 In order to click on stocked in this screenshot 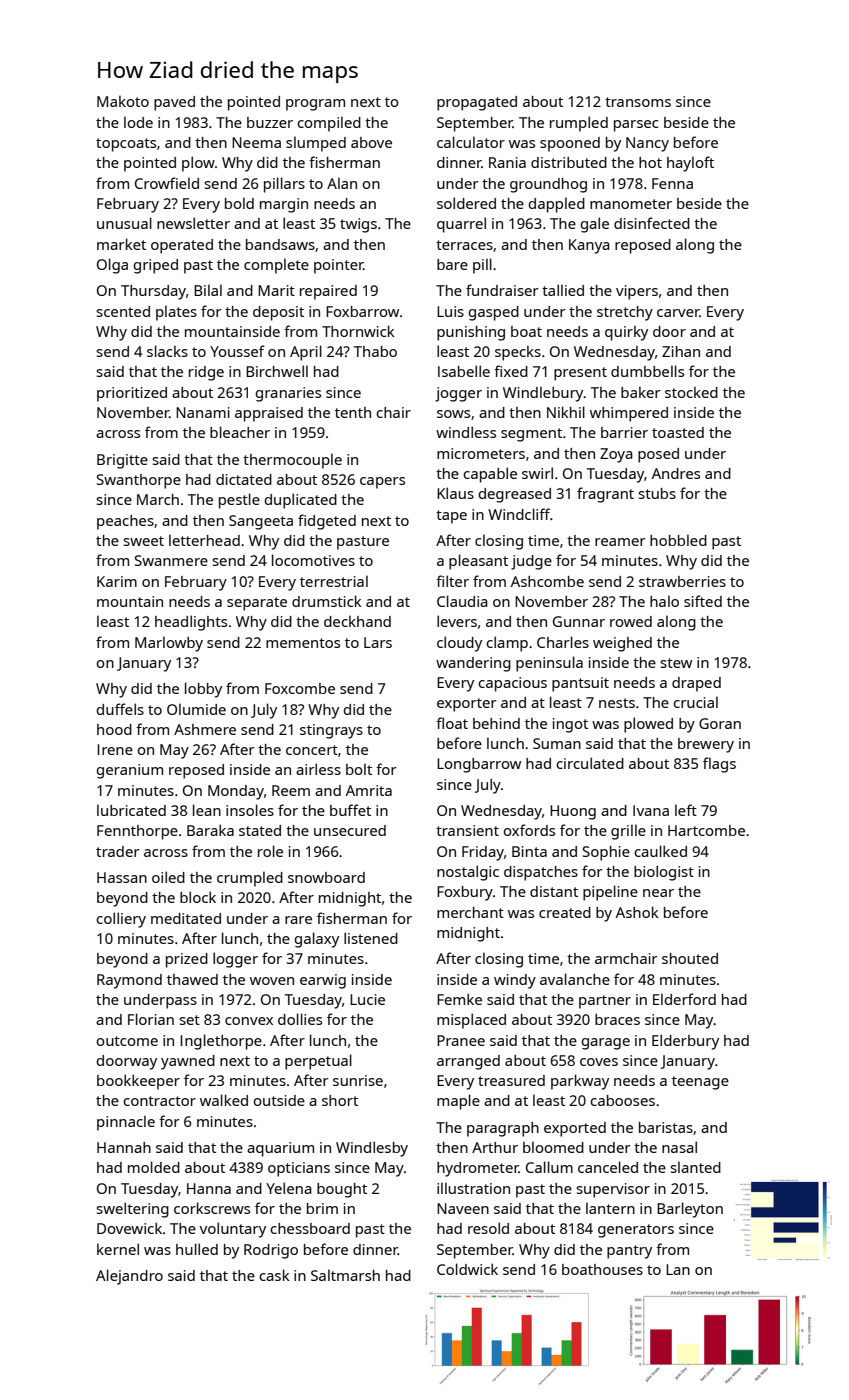, I will do `click(691, 392)`.
